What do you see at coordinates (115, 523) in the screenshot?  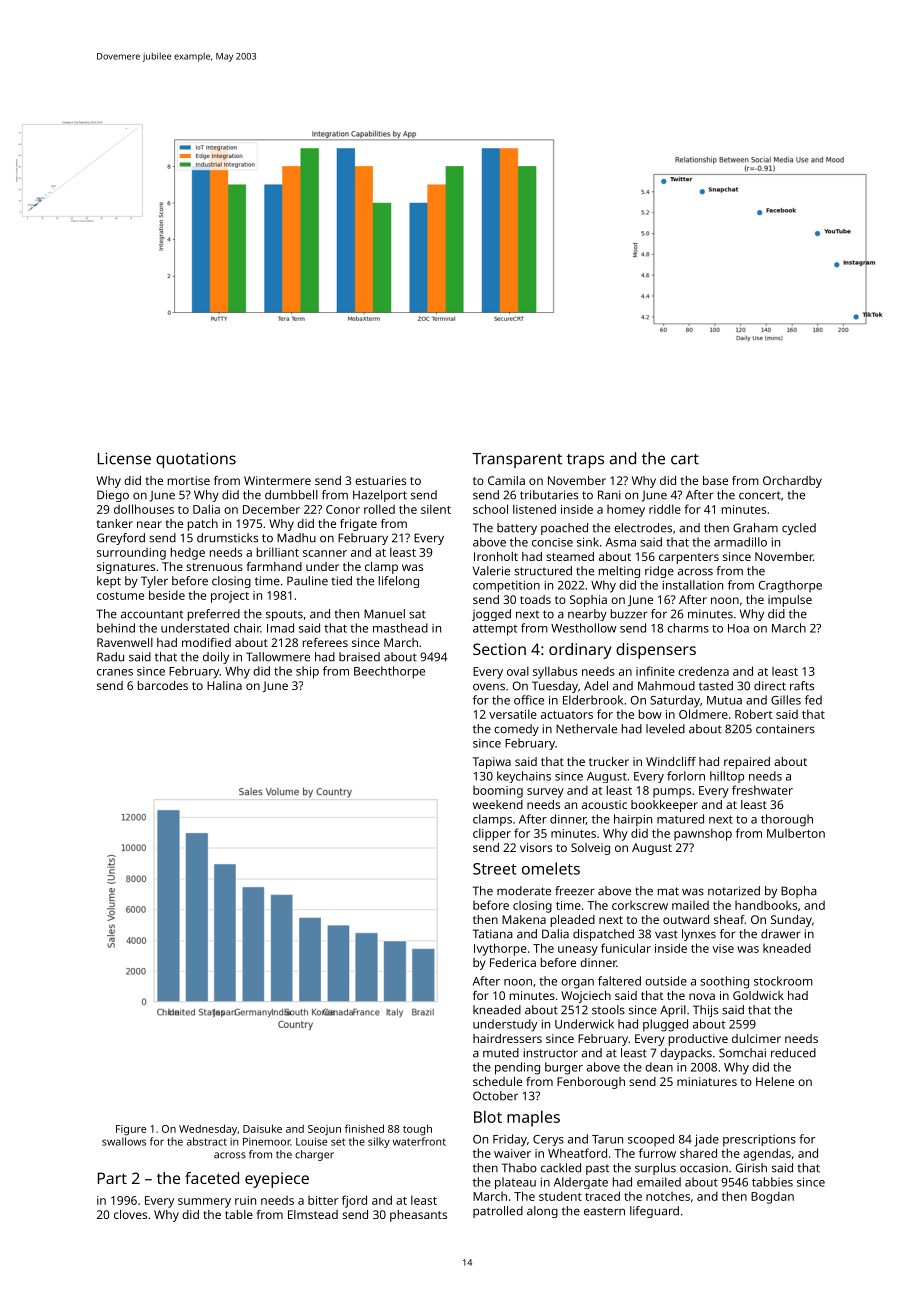 I see `tanker` at bounding box center [115, 523].
